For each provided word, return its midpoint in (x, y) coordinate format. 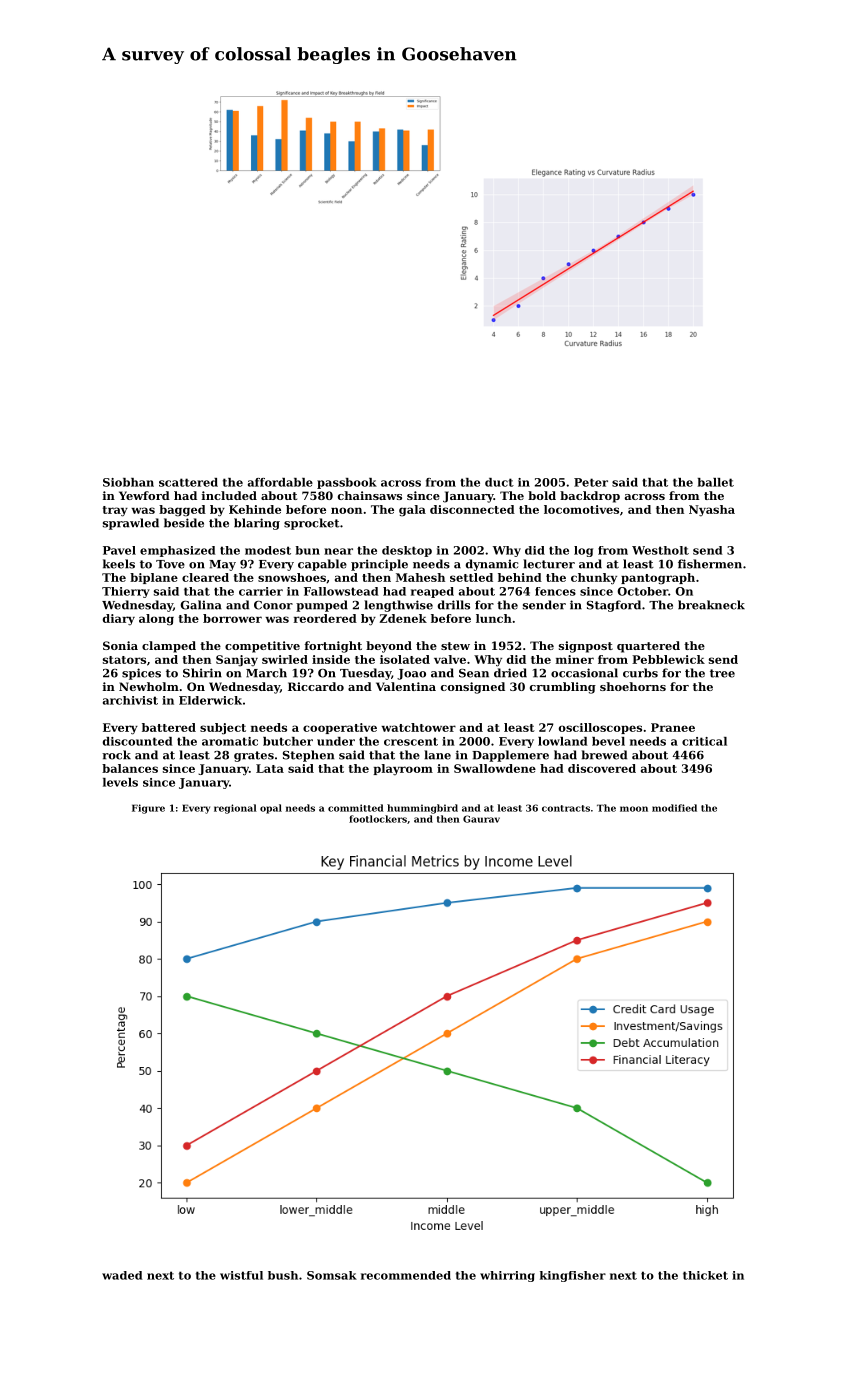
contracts (566, 808)
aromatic (230, 741)
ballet (716, 482)
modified (674, 808)
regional (235, 809)
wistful (241, 1275)
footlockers (378, 819)
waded (122, 1275)
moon (634, 809)
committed (356, 808)
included (229, 495)
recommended (406, 1275)
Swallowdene (495, 768)
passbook (347, 483)
